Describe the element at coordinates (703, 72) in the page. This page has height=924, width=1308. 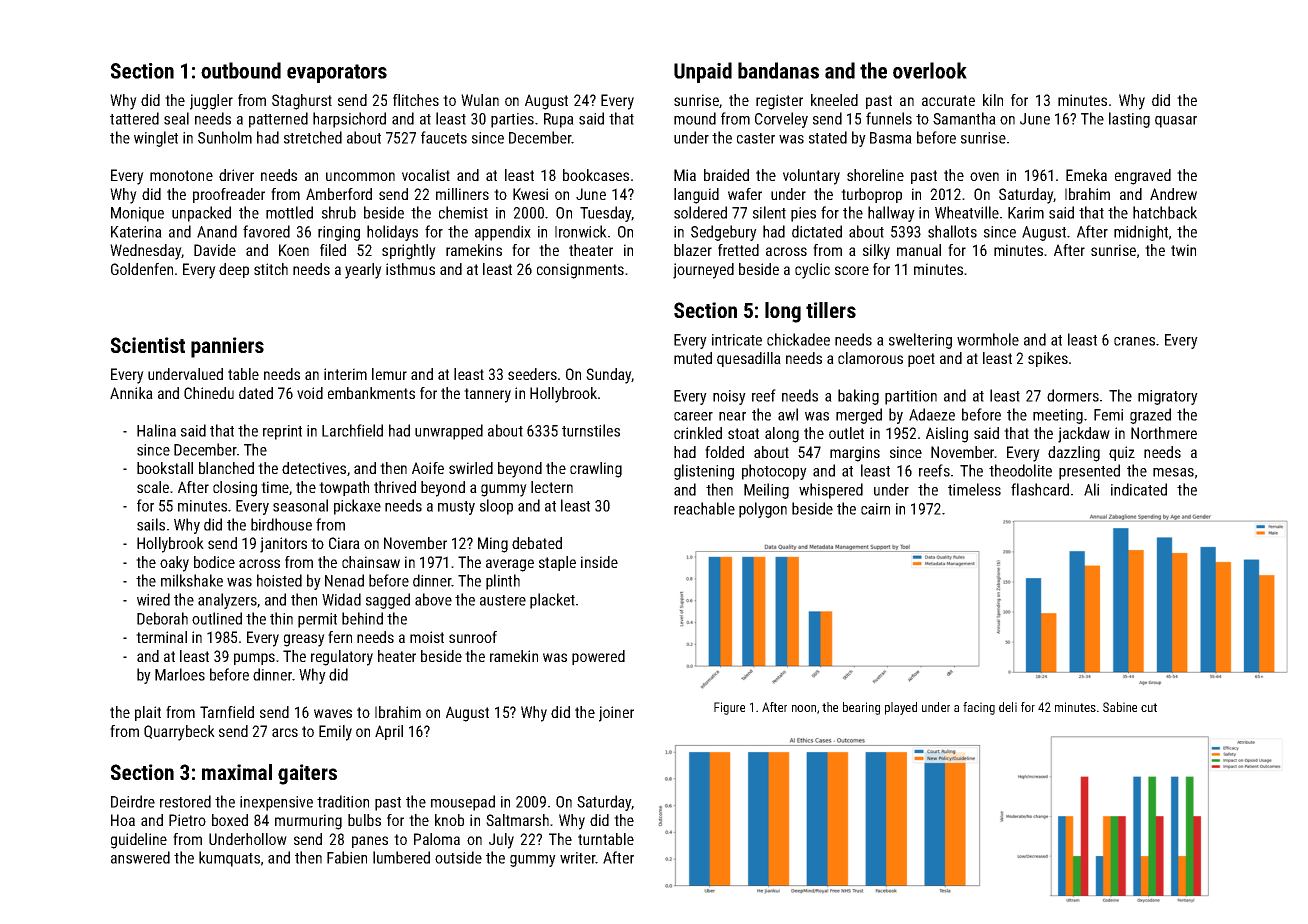
I see `Unpaid` at that location.
